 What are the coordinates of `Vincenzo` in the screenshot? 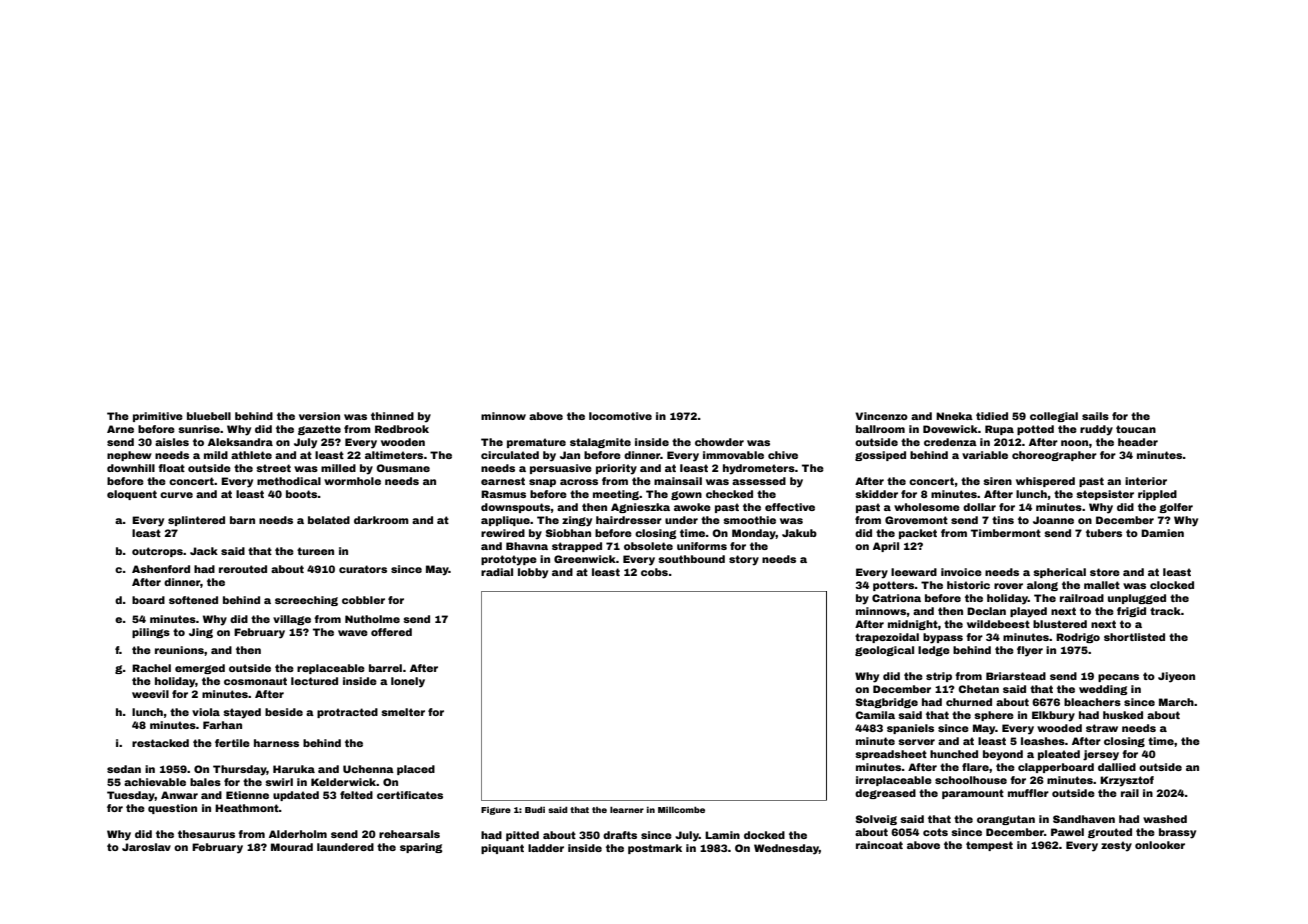 It's located at (881, 416).
